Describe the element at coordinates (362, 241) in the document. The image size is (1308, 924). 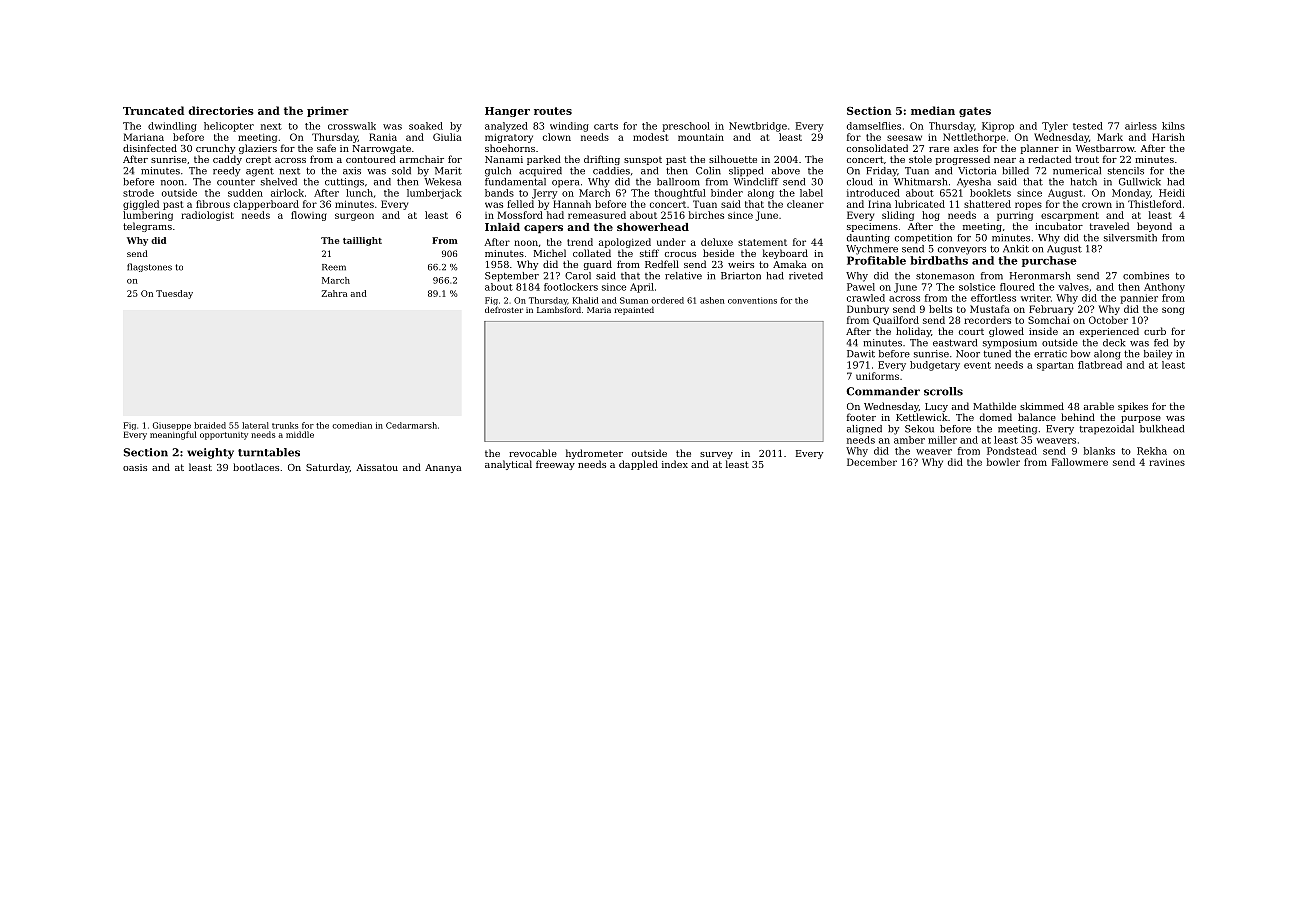
I see `taillight` at that location.
